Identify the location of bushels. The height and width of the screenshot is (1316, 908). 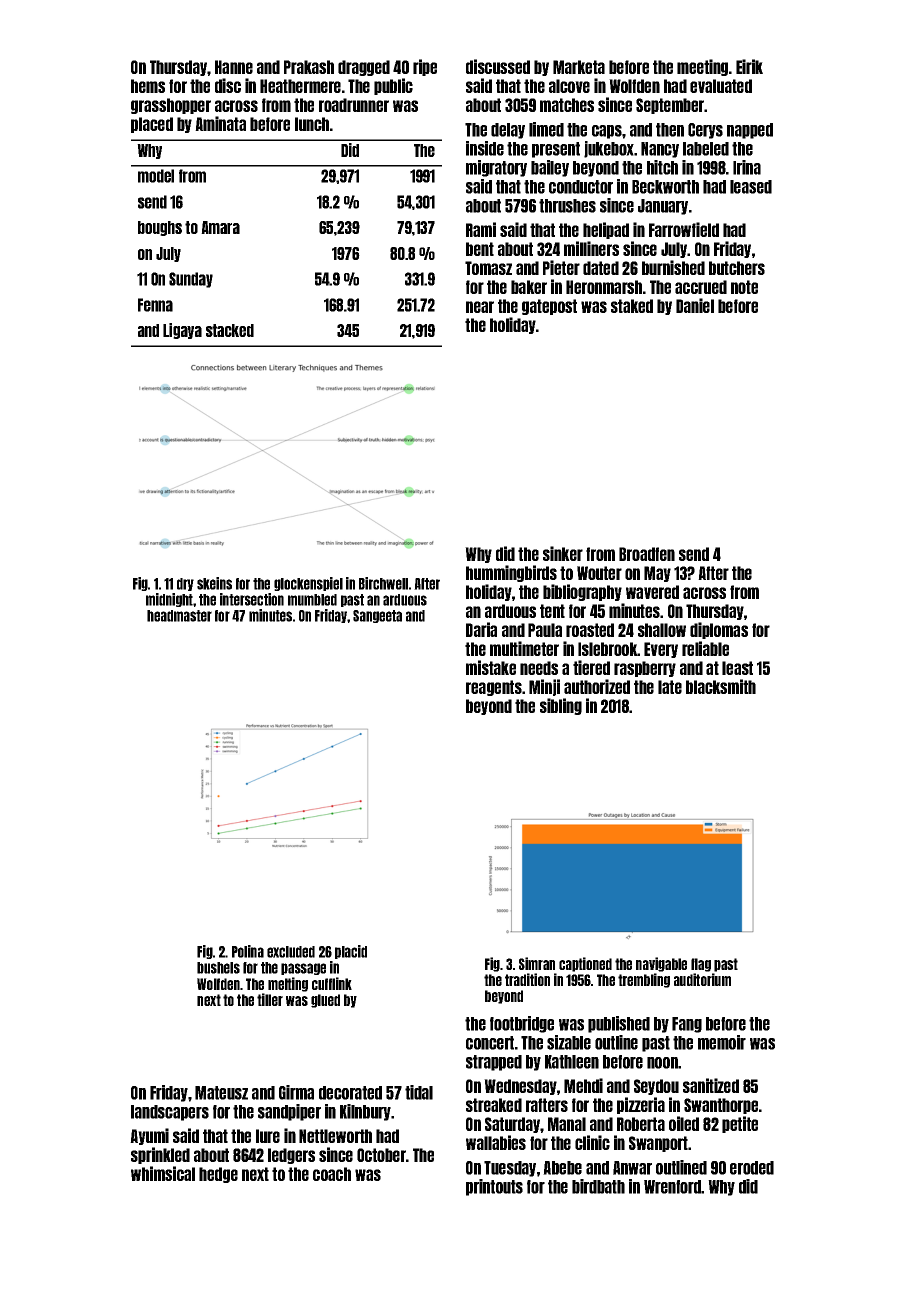
(218, 968).
